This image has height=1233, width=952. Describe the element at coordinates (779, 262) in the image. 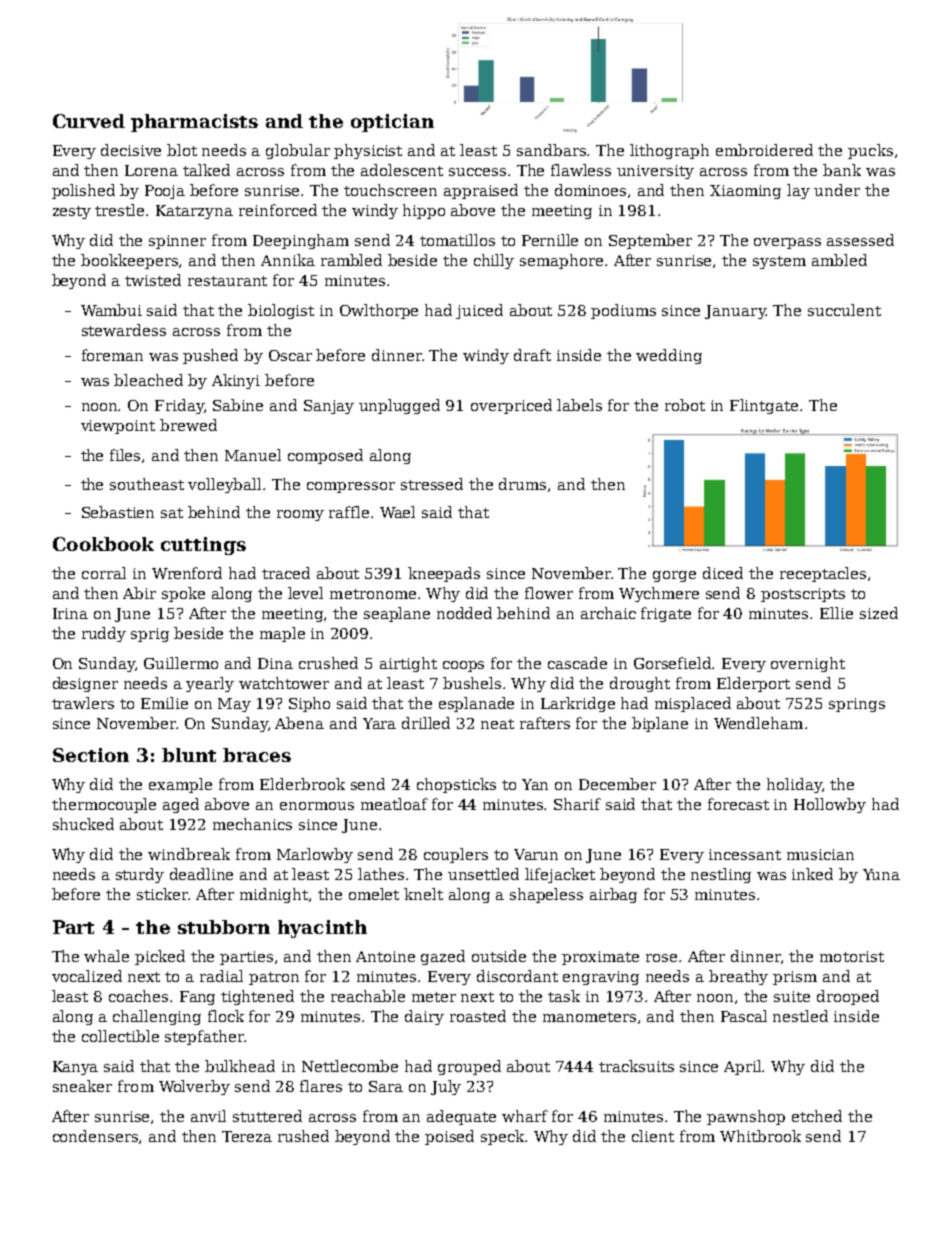

I see `system` at that location.
